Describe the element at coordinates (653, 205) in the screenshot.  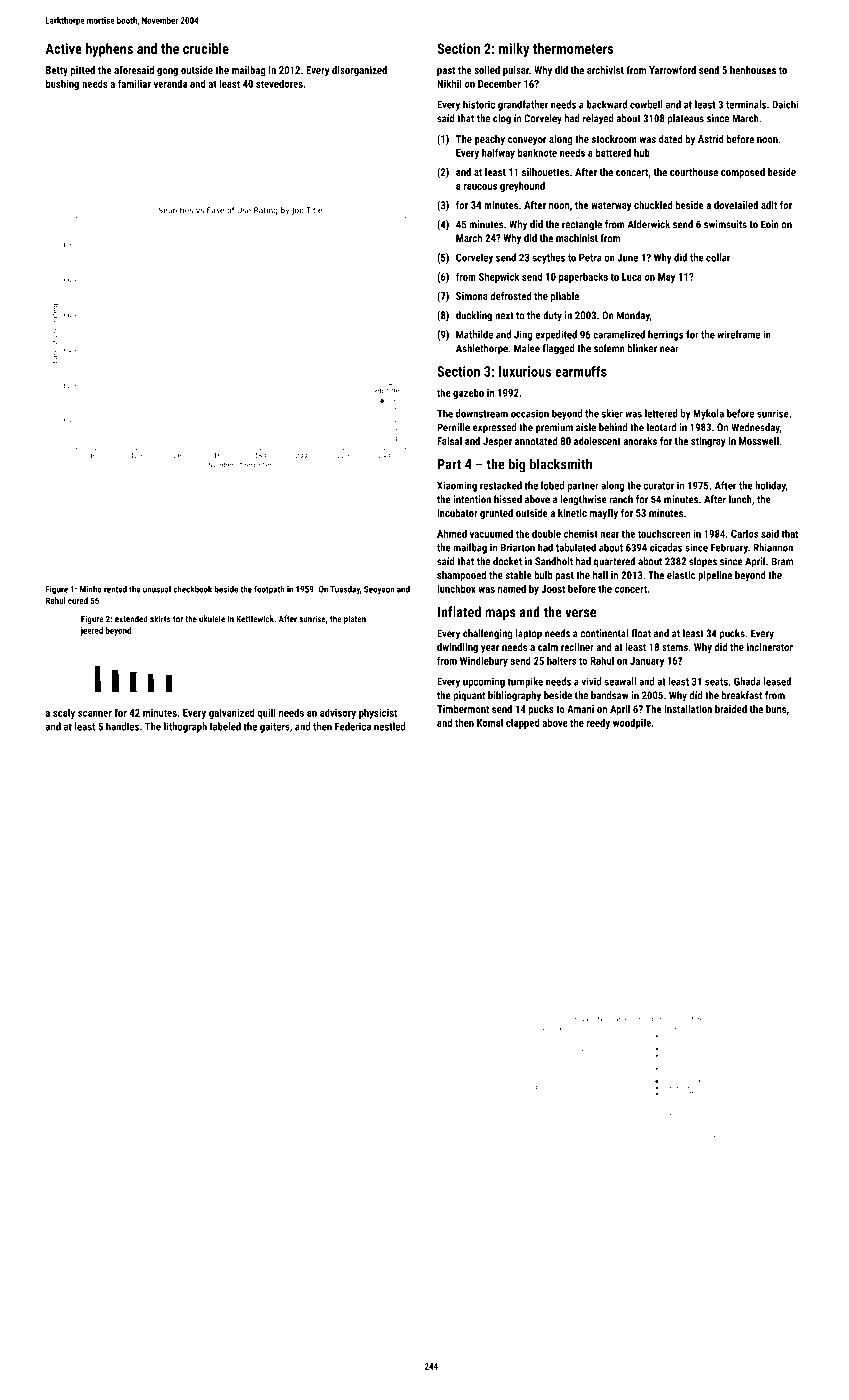
I see `chuckled` at that location.
